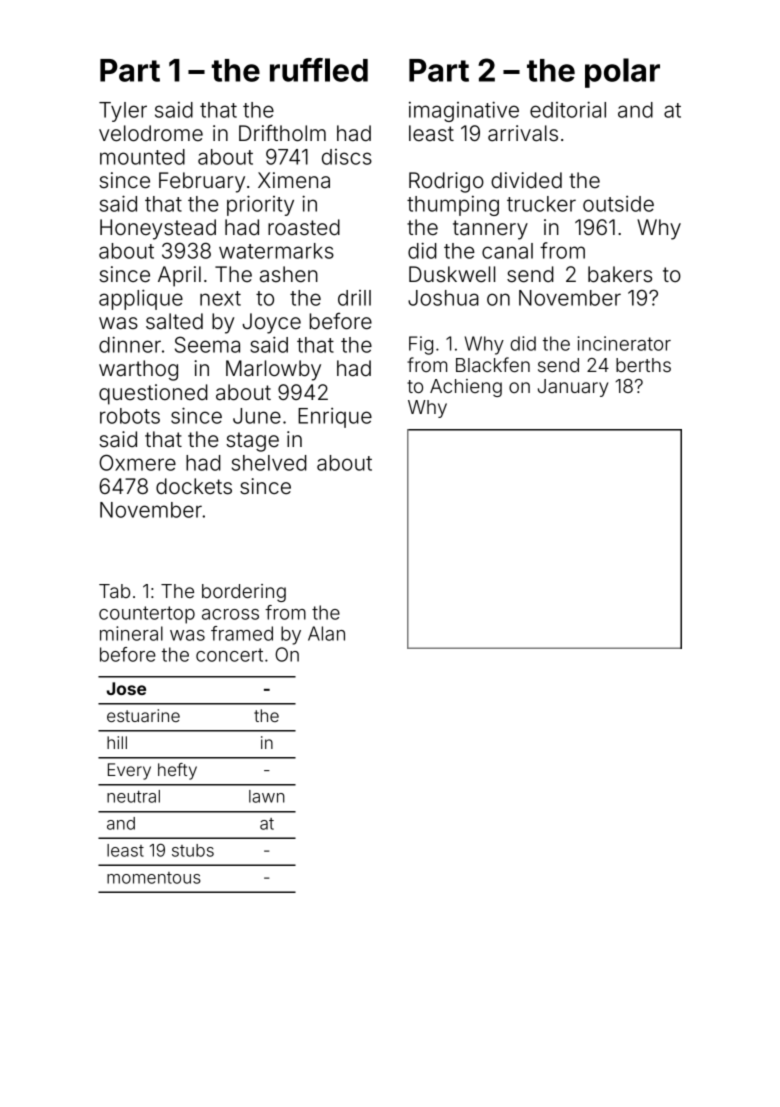 The width and height of the screenshot is (780, 1107). What do you see at coordinates (153, 394) in the screenshot?
I see `questioned` at bounding box center [153, 394].
